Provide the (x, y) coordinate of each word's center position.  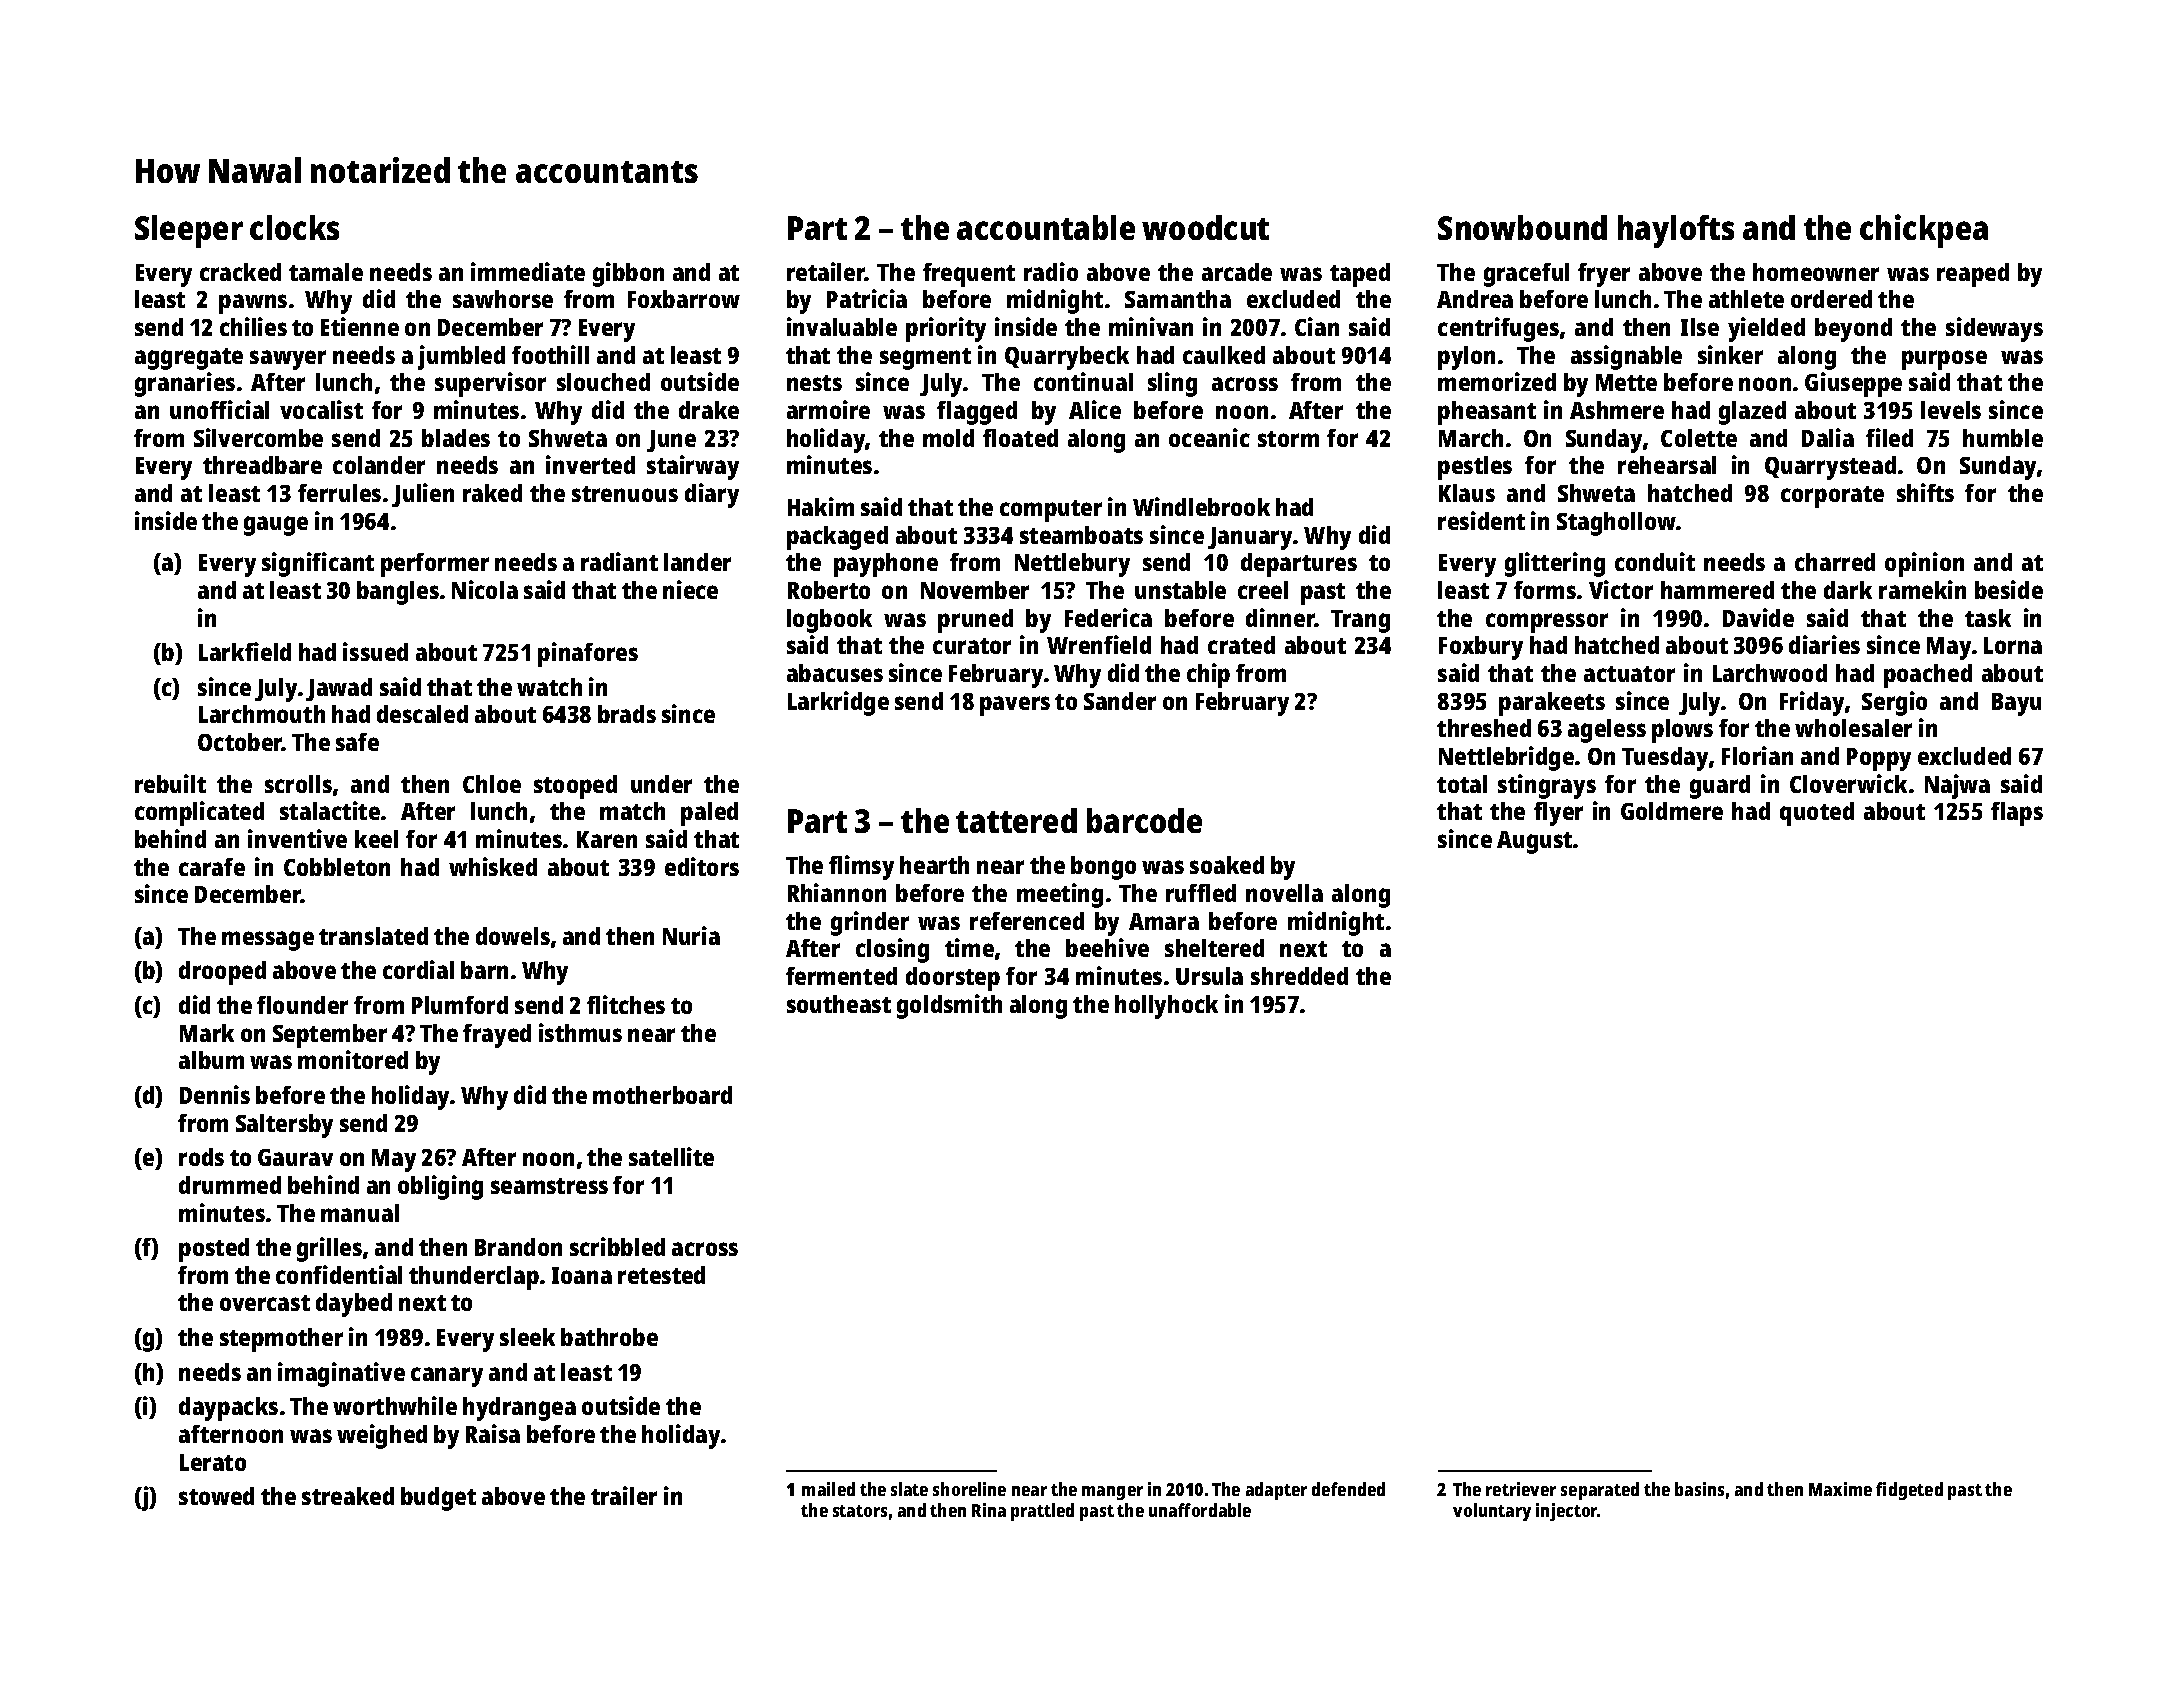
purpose (1944, 360)
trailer (624, 1495)
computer (1051, 511)
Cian (1317, 326)
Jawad (339, 689)
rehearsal (1667, 465)
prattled (1042, 1512)
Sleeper (189, 231)
